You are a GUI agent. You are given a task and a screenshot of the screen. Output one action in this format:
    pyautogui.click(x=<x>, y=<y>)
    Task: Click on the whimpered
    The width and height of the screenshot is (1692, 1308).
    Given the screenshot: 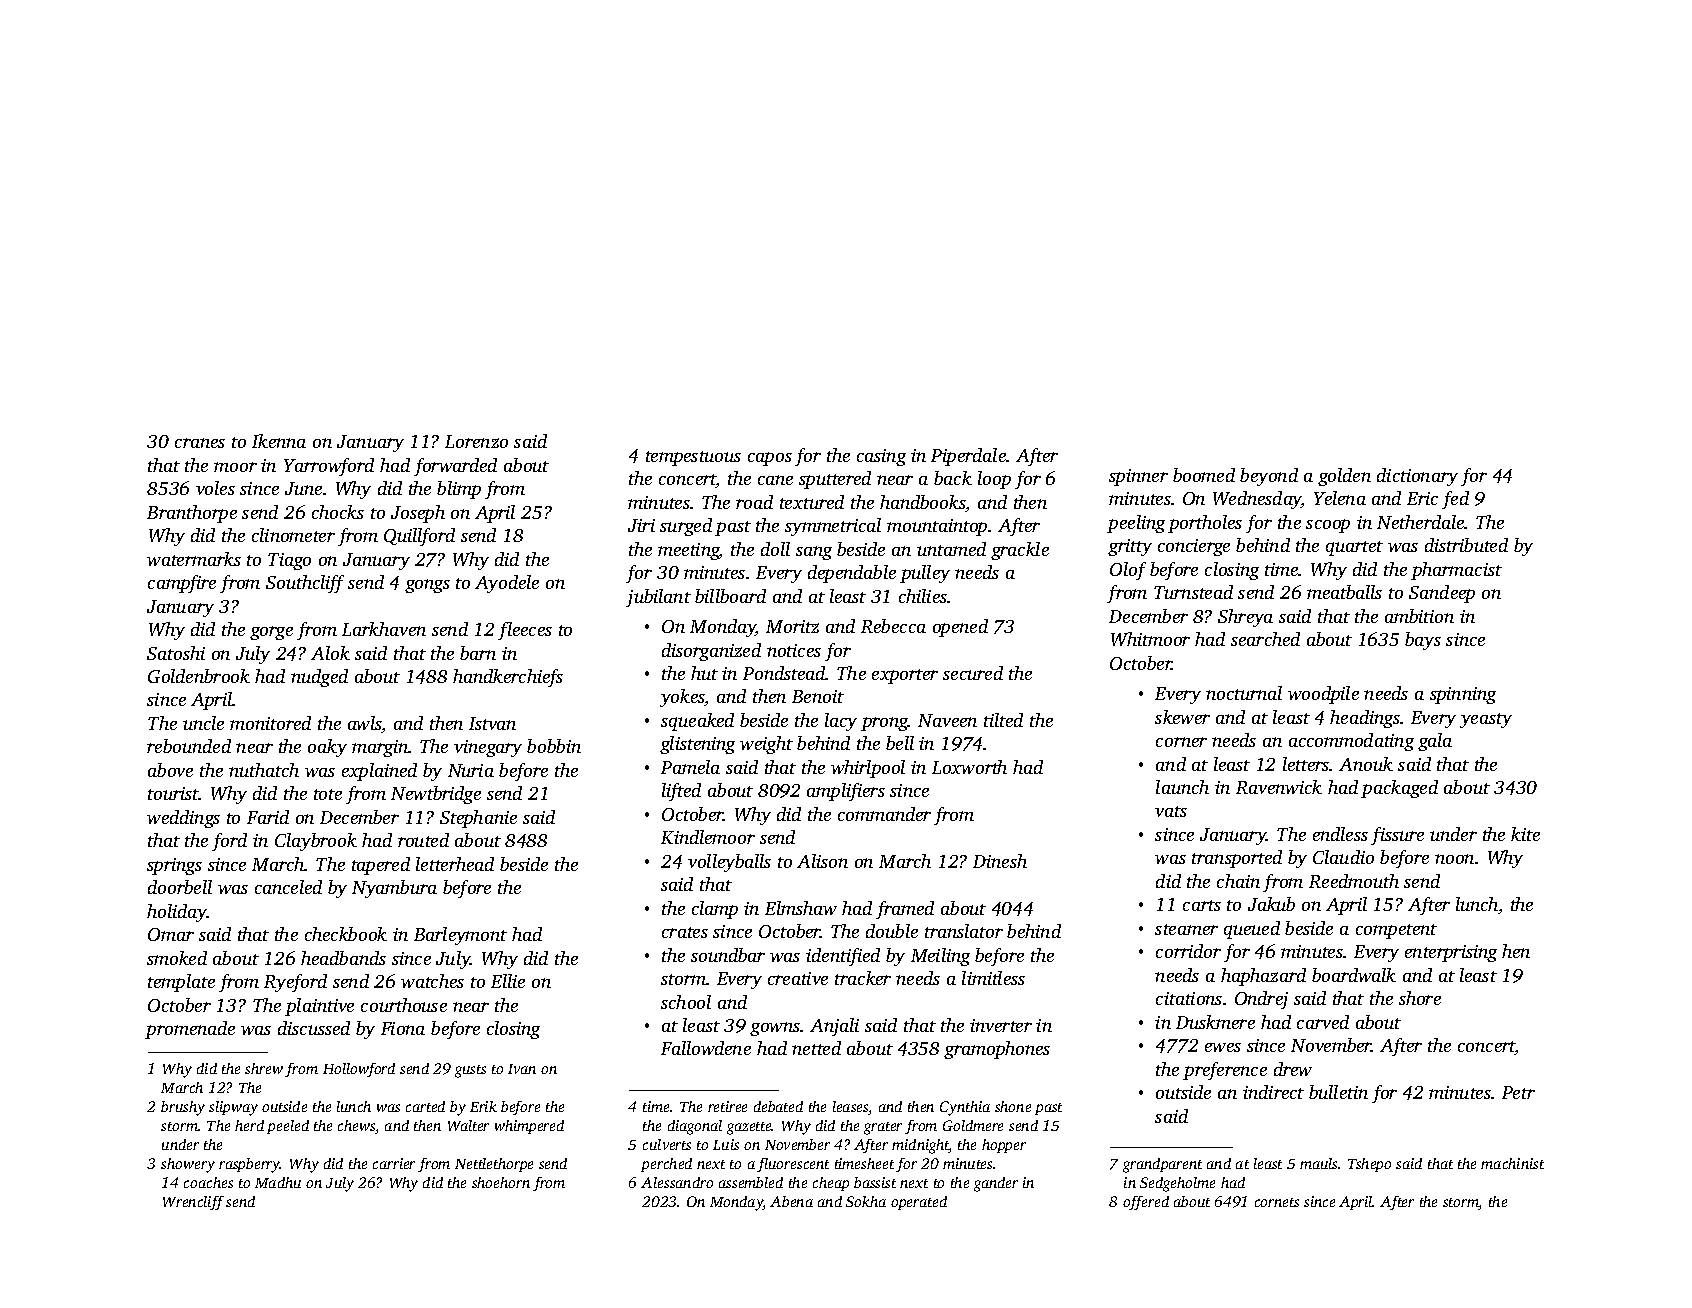 What is the action you would take?
    pyautogui.click(x=529, y=1127)
